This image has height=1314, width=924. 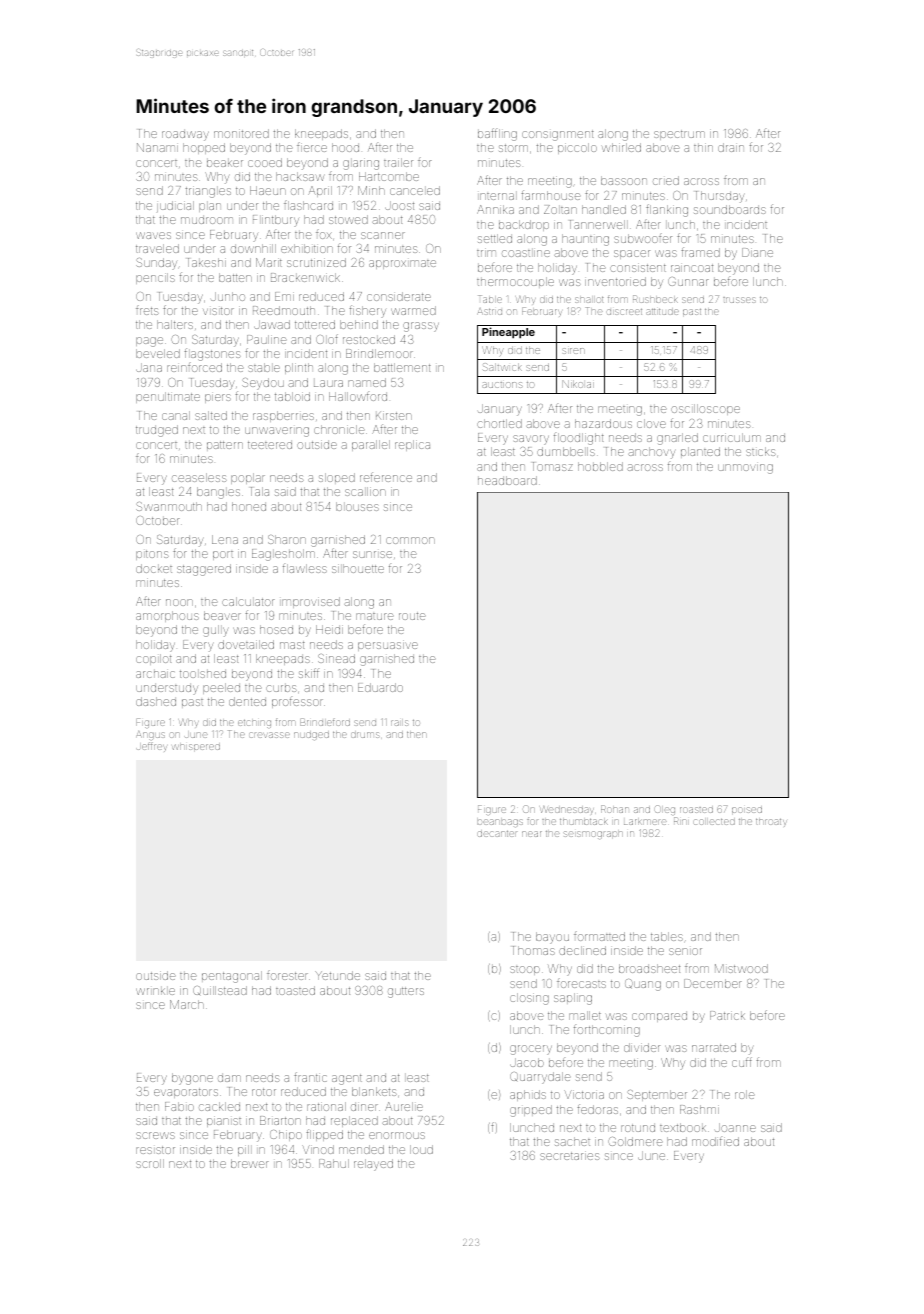 I want to click on blankets, so click(x=374, y=1091).
